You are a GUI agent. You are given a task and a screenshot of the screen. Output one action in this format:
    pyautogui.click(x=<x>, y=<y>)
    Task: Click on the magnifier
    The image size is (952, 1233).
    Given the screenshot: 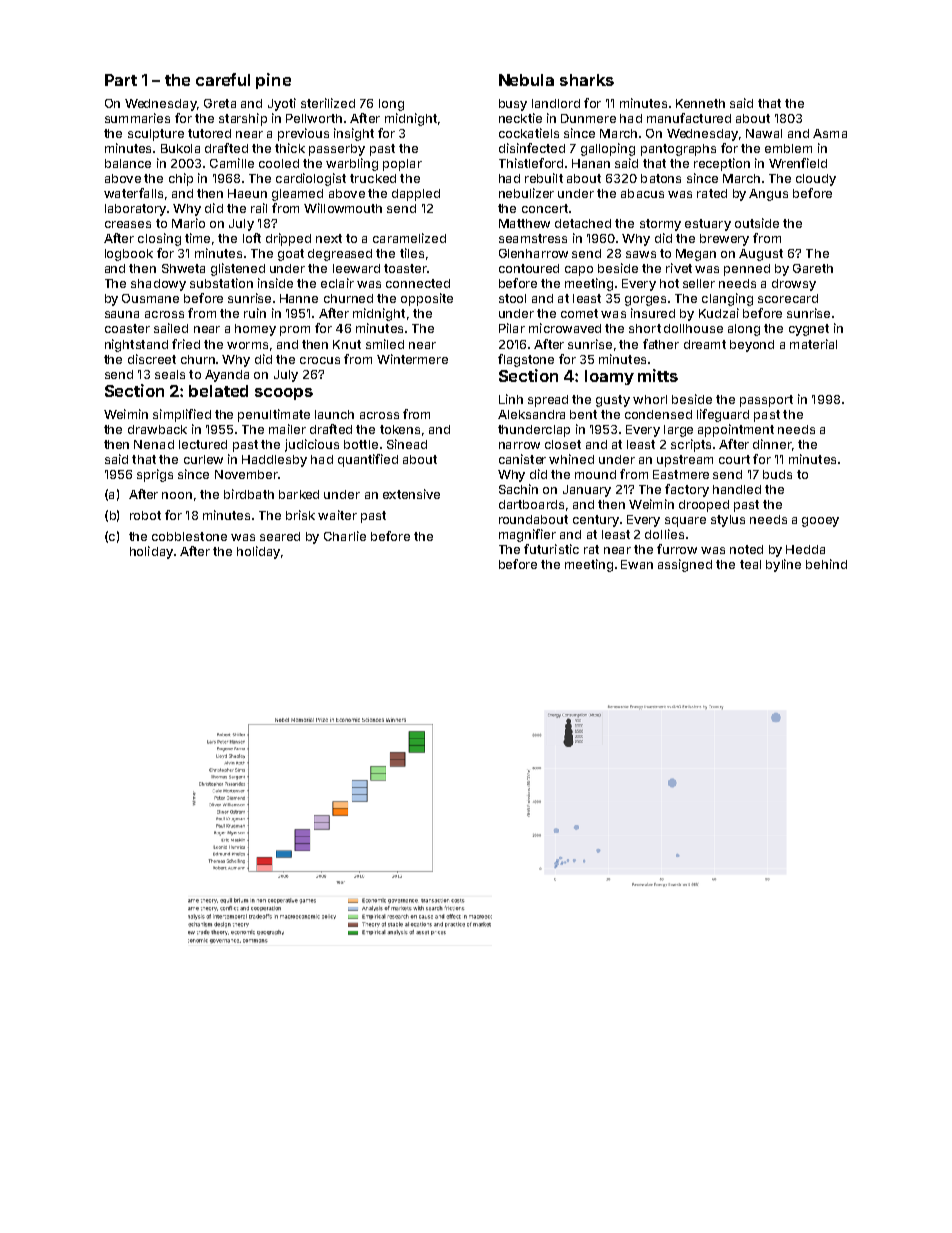 What is the action you would take?
    pyautogui.click(x=527, y=535)
